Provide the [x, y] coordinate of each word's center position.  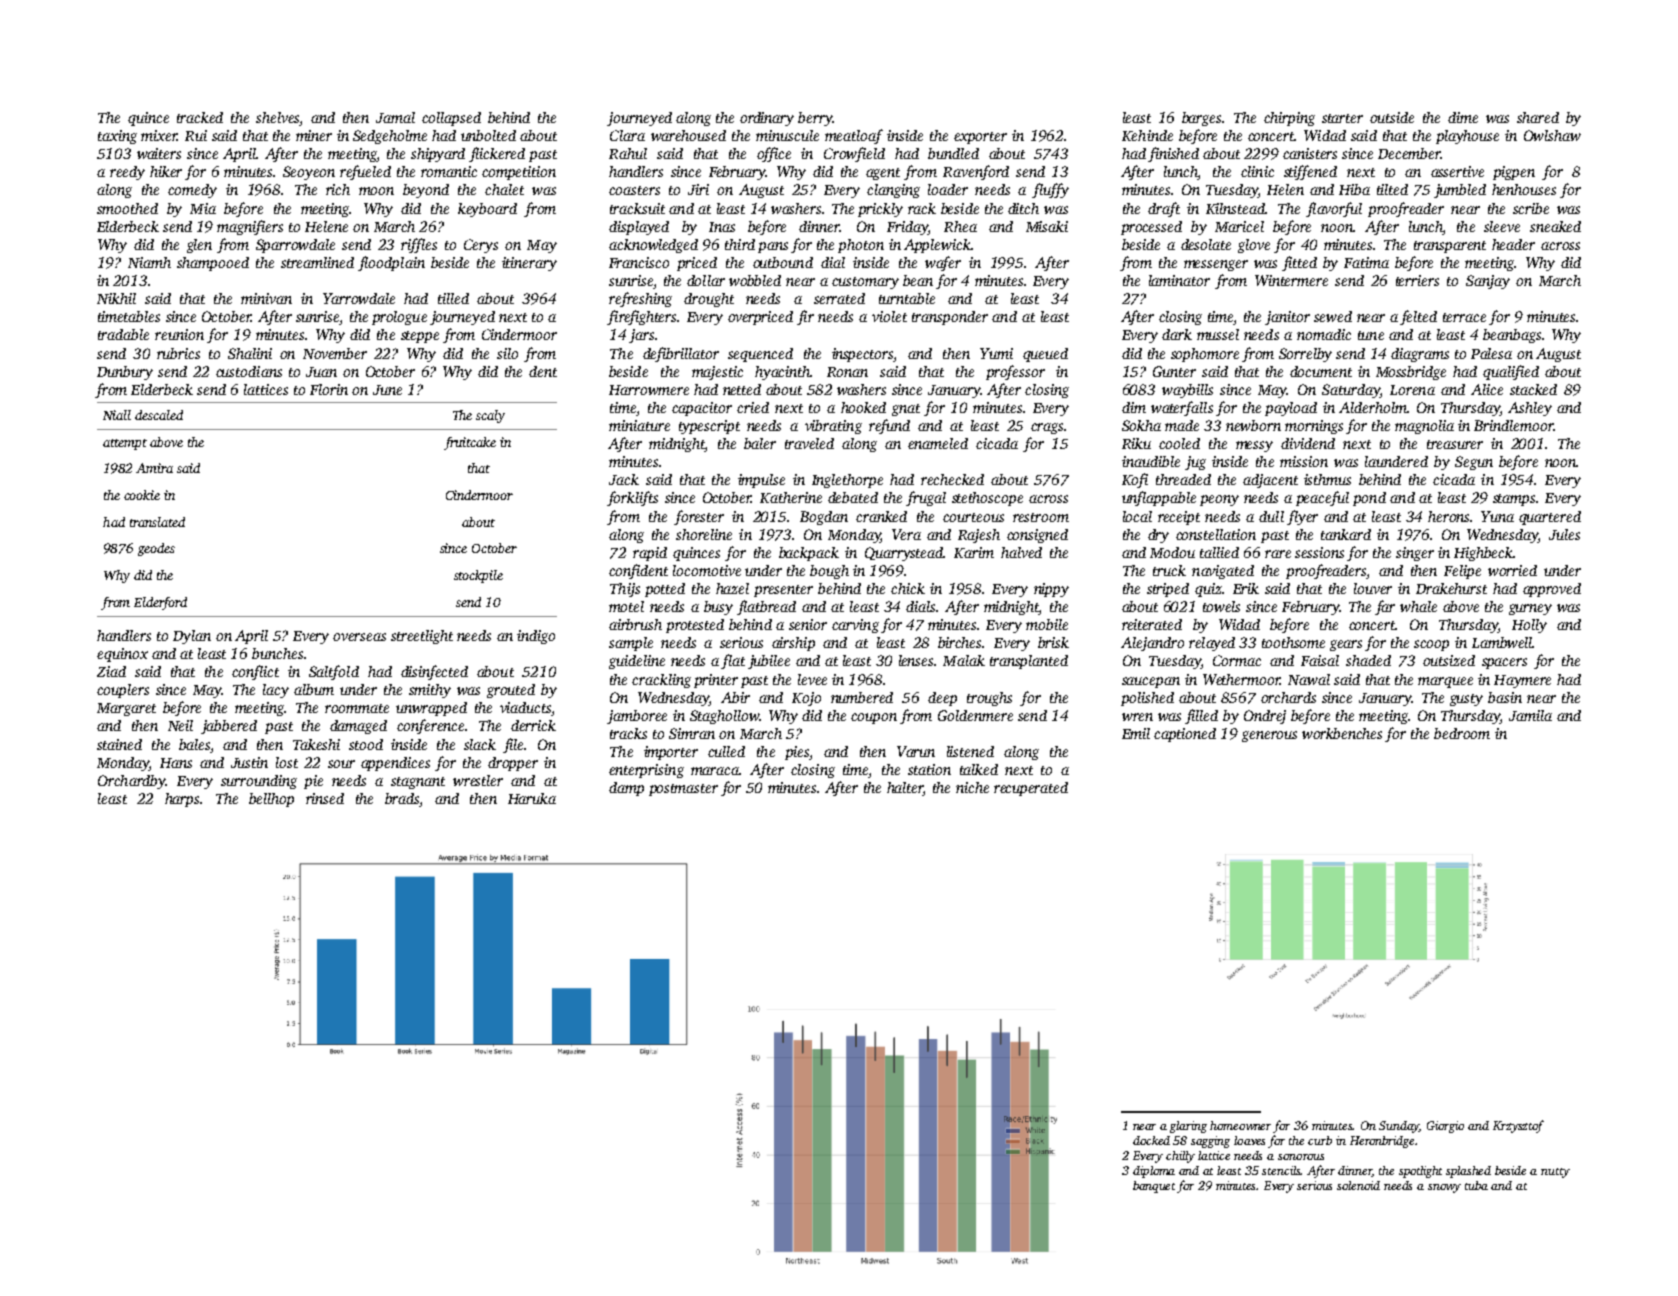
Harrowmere [649, 390]
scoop [1431, 645]
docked [1151, 1140]
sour [341, 764]
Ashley [1530, 409]
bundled [953, 153]
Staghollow [724, 717]
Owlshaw [1552, 135]
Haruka [532, 798]
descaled [159, 415]
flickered [497, 154]
